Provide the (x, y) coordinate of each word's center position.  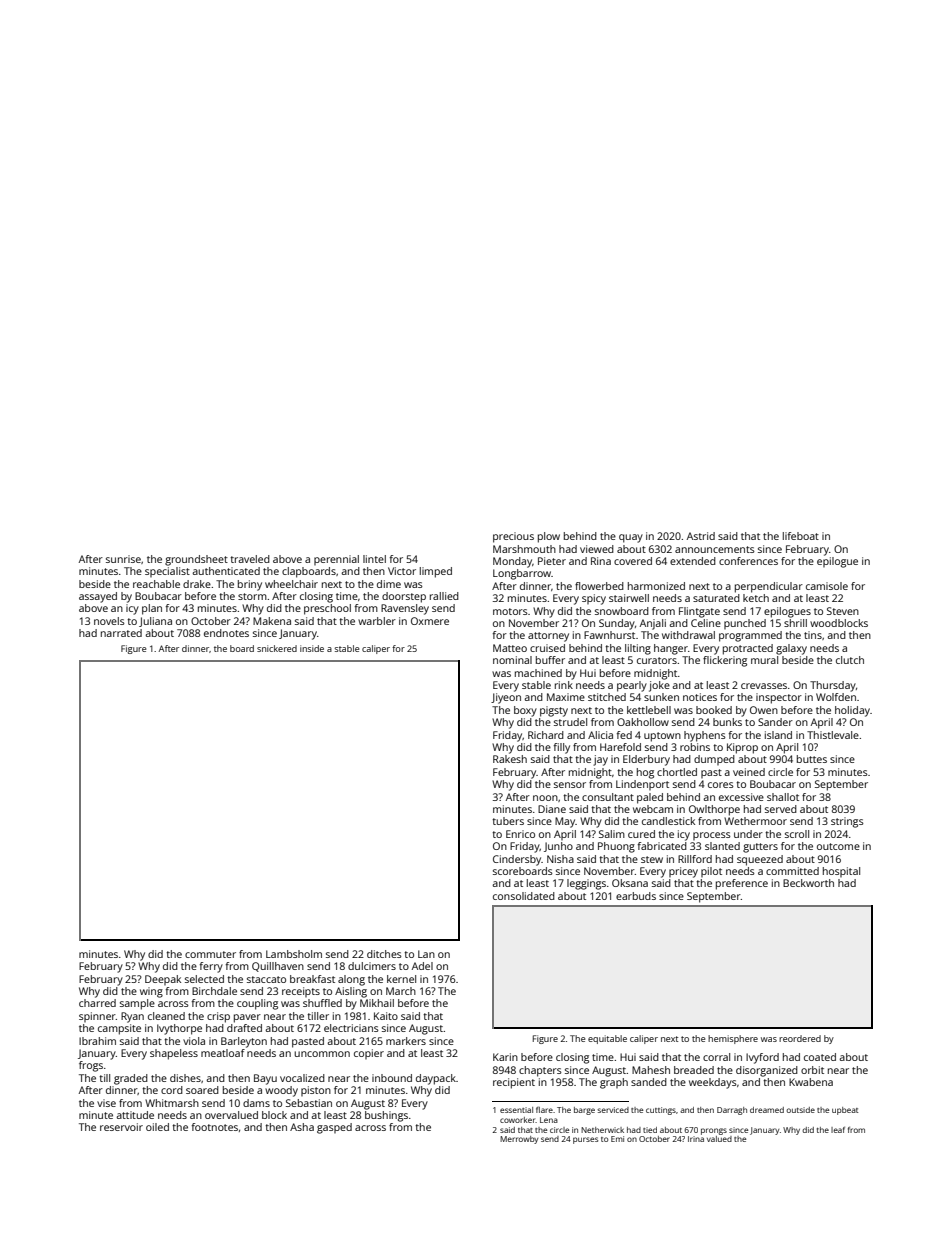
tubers (508, 821)
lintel (374, 559)
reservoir (121, 1127)
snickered (277, 648)
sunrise (123, 559)
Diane (552, 809)
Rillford (695, 859)
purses (585, 1140)
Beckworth (808, 883)
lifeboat (801, 536)
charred (97, 1003)
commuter (210, 954)
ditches (384, 954)
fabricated (662, 846)
